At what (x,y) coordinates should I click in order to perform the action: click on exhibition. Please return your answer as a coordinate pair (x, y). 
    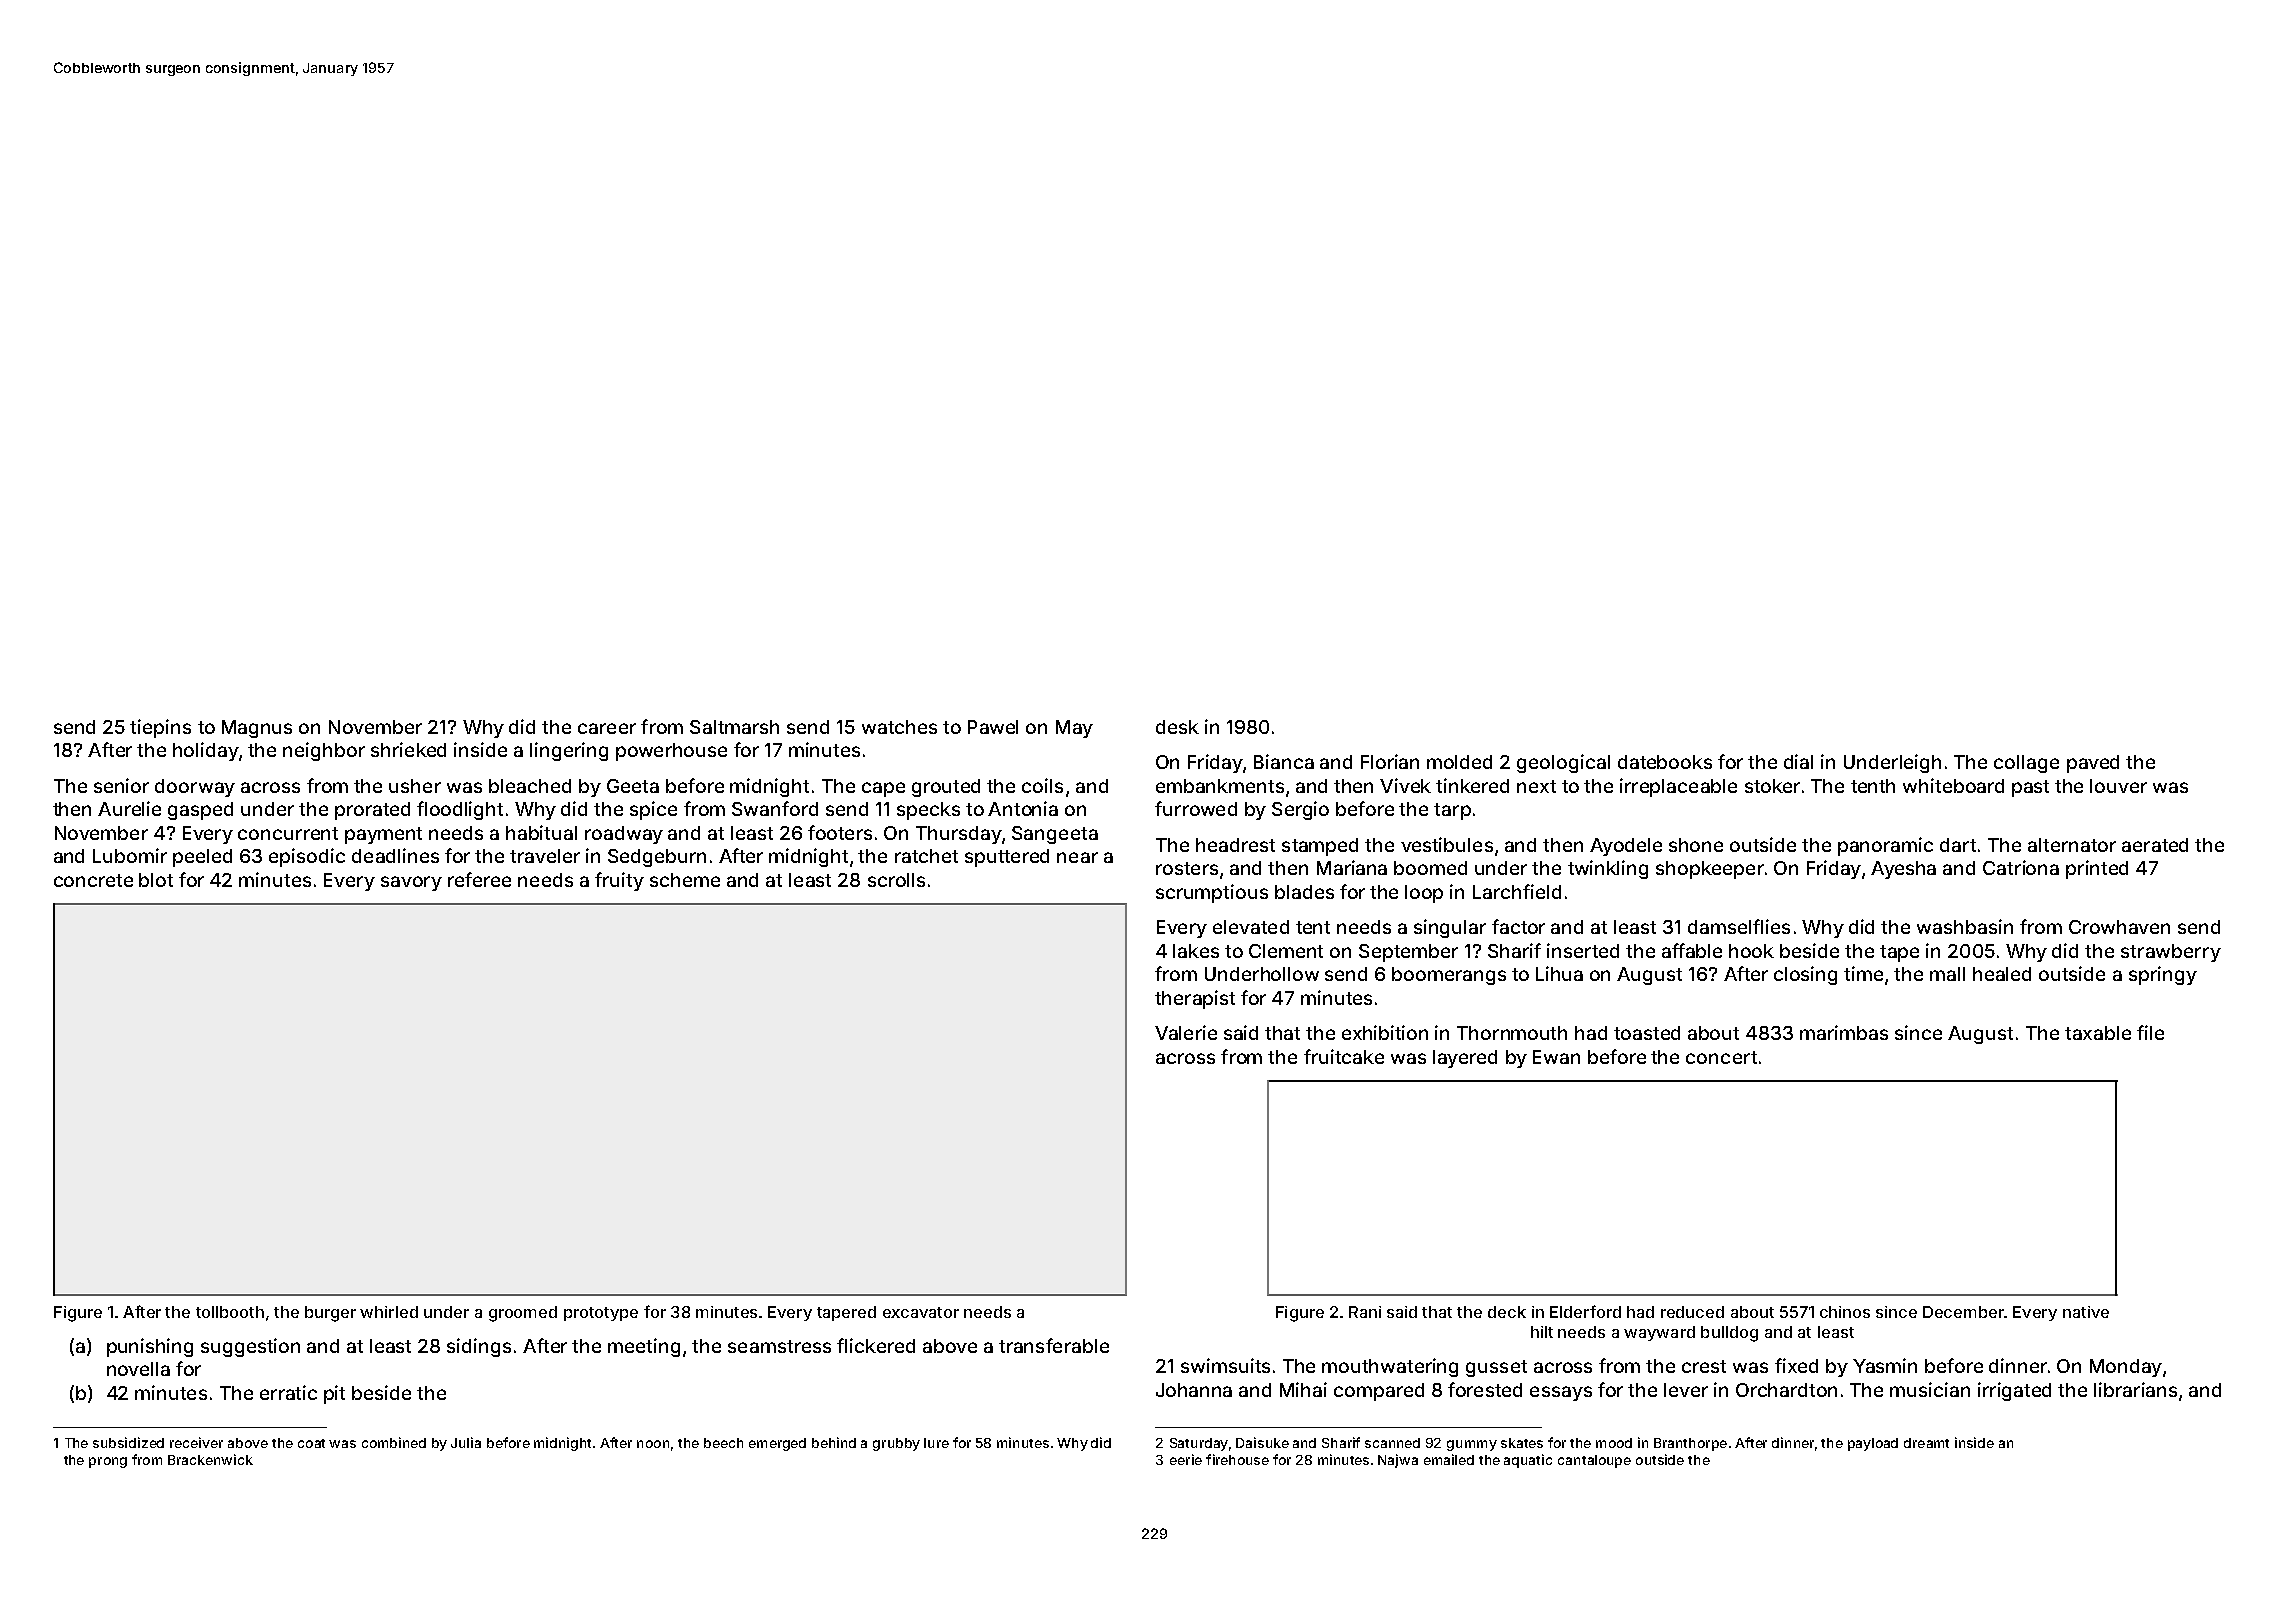
    Looking at the image, I should click on (1385, 1032).
